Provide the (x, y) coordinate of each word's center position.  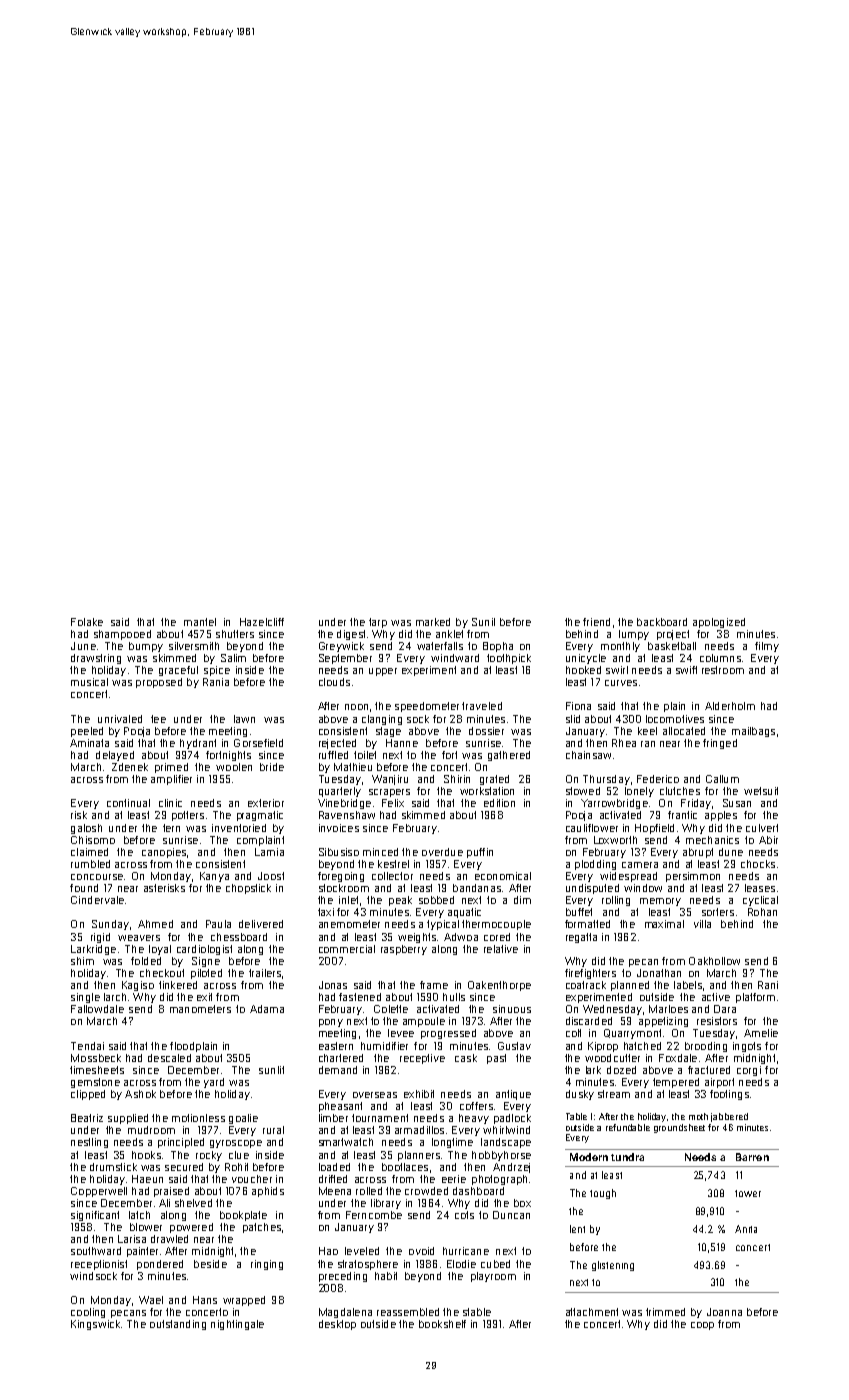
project (673, 635)
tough (603, 1194)
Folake (87, 622)
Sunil (483, 622)
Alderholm (730, 706)
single (85, 998)
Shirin (457, 779)
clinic (170, 803)
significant (95, 1216)
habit (386, 1276)
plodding (595, 865)
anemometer (349, 924)
